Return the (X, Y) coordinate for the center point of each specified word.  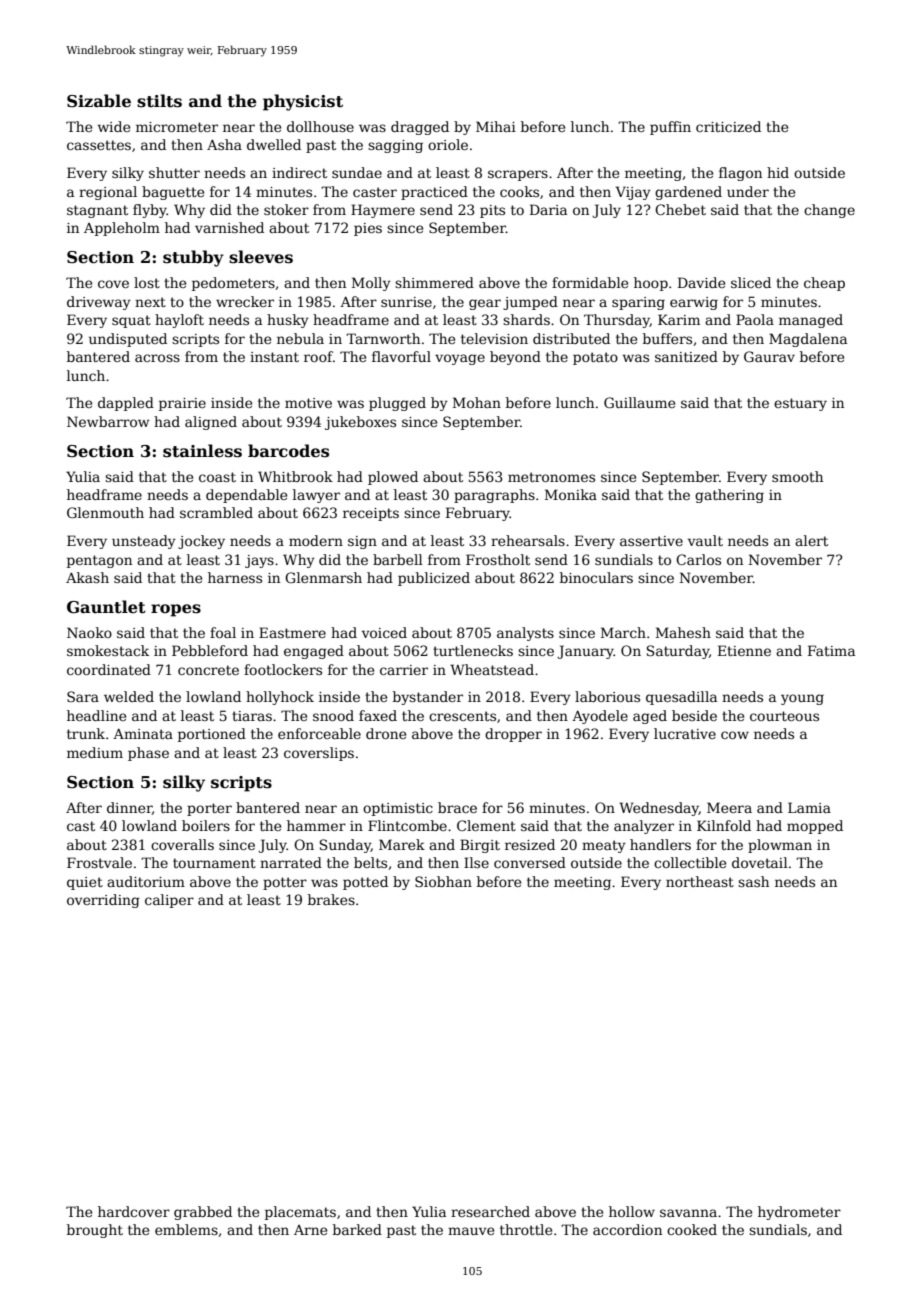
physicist (303, 102)
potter (285, 883)
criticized (728, 126)
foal (223, 632)
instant (274, 357)
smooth (797, 476)
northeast (700, 881)
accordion (627, 1229)
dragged (420, 128)
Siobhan (443, 881)
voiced (384, 632)
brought (95, 1231)
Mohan (477, 402)
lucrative (685, 733)
